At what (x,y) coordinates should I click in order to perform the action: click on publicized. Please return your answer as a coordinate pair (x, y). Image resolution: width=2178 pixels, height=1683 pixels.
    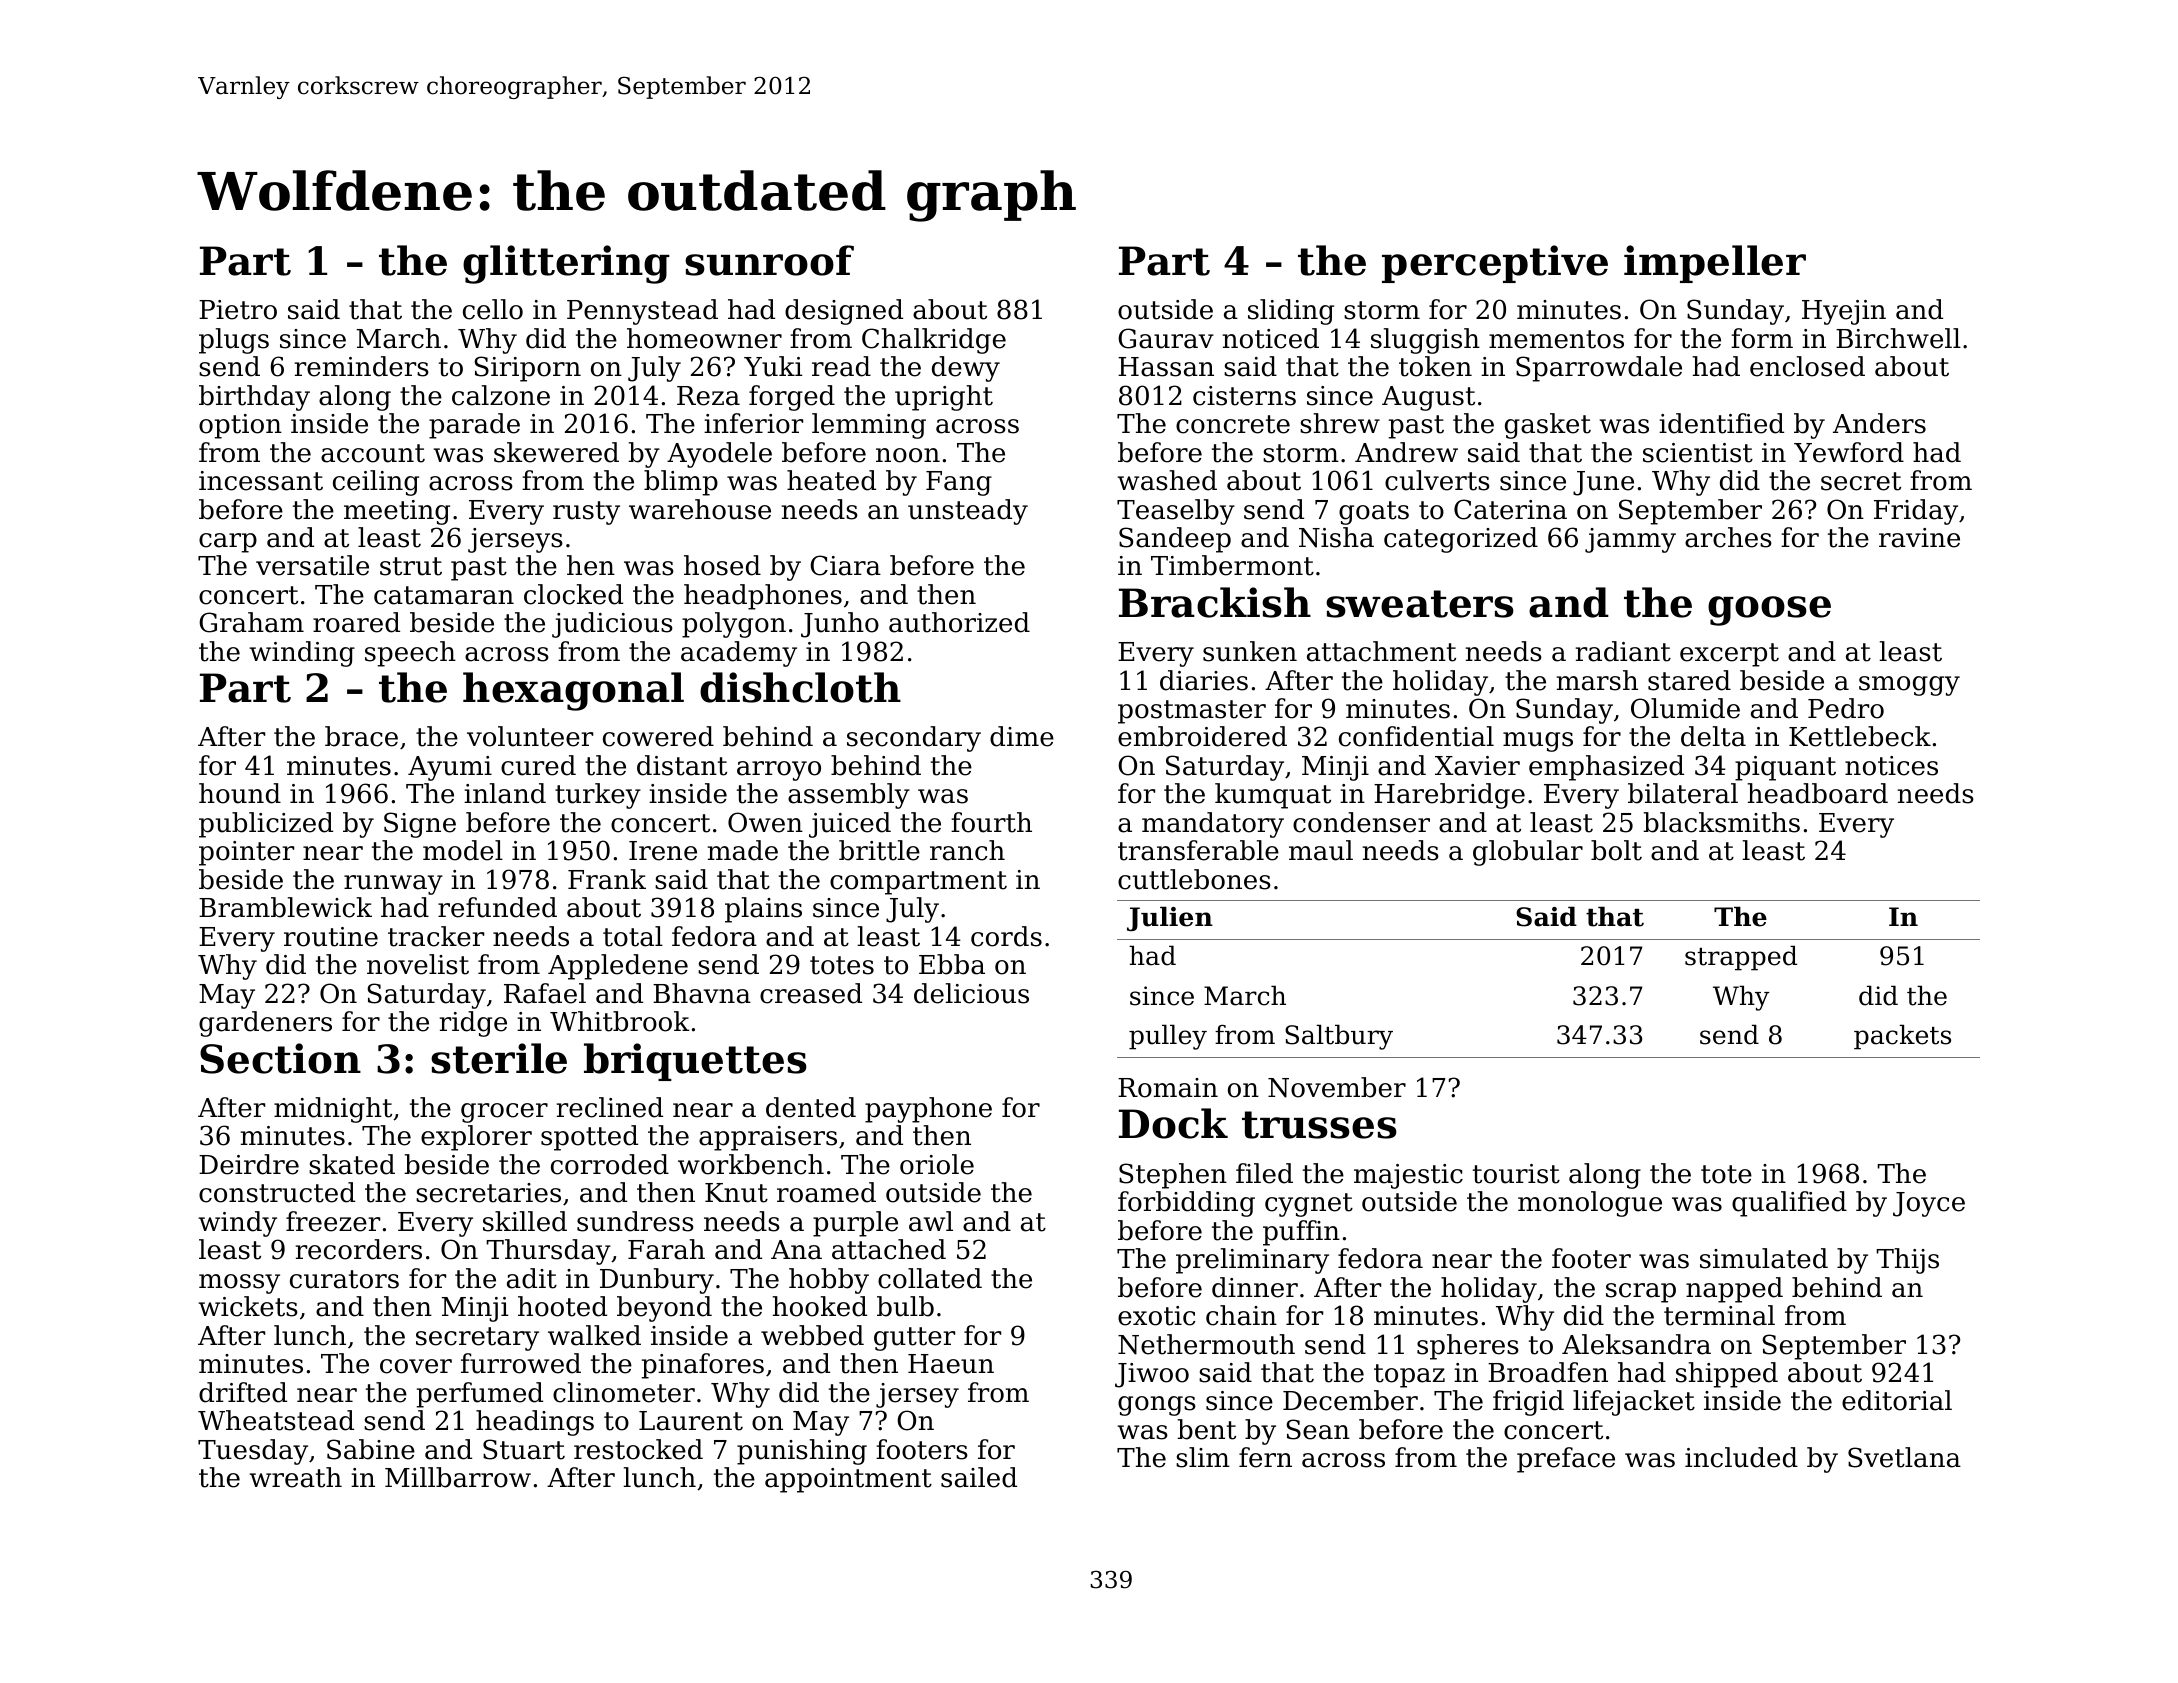
    Looking at the image, I should click on (266, 825).
